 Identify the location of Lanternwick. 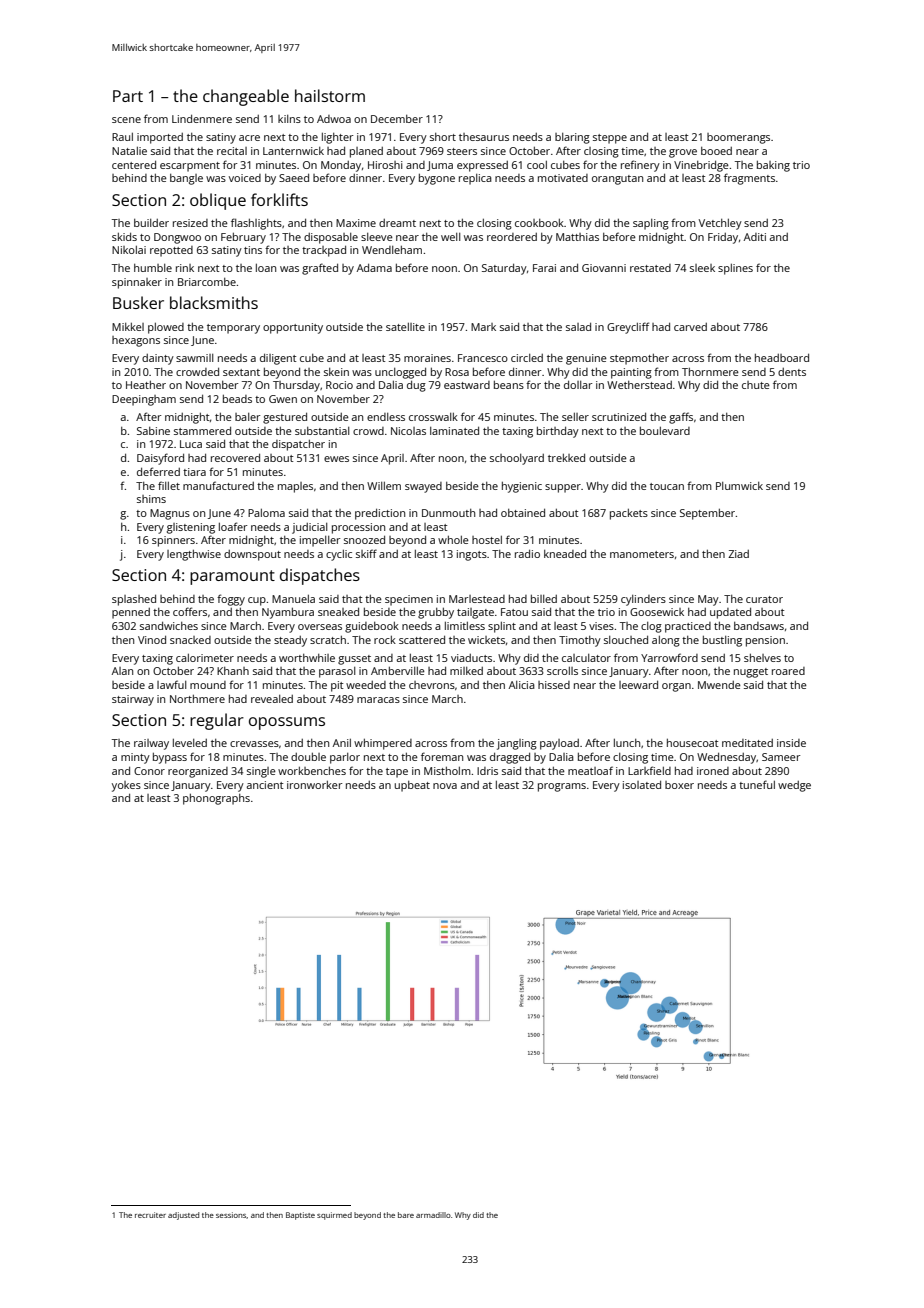
(293, 151).
